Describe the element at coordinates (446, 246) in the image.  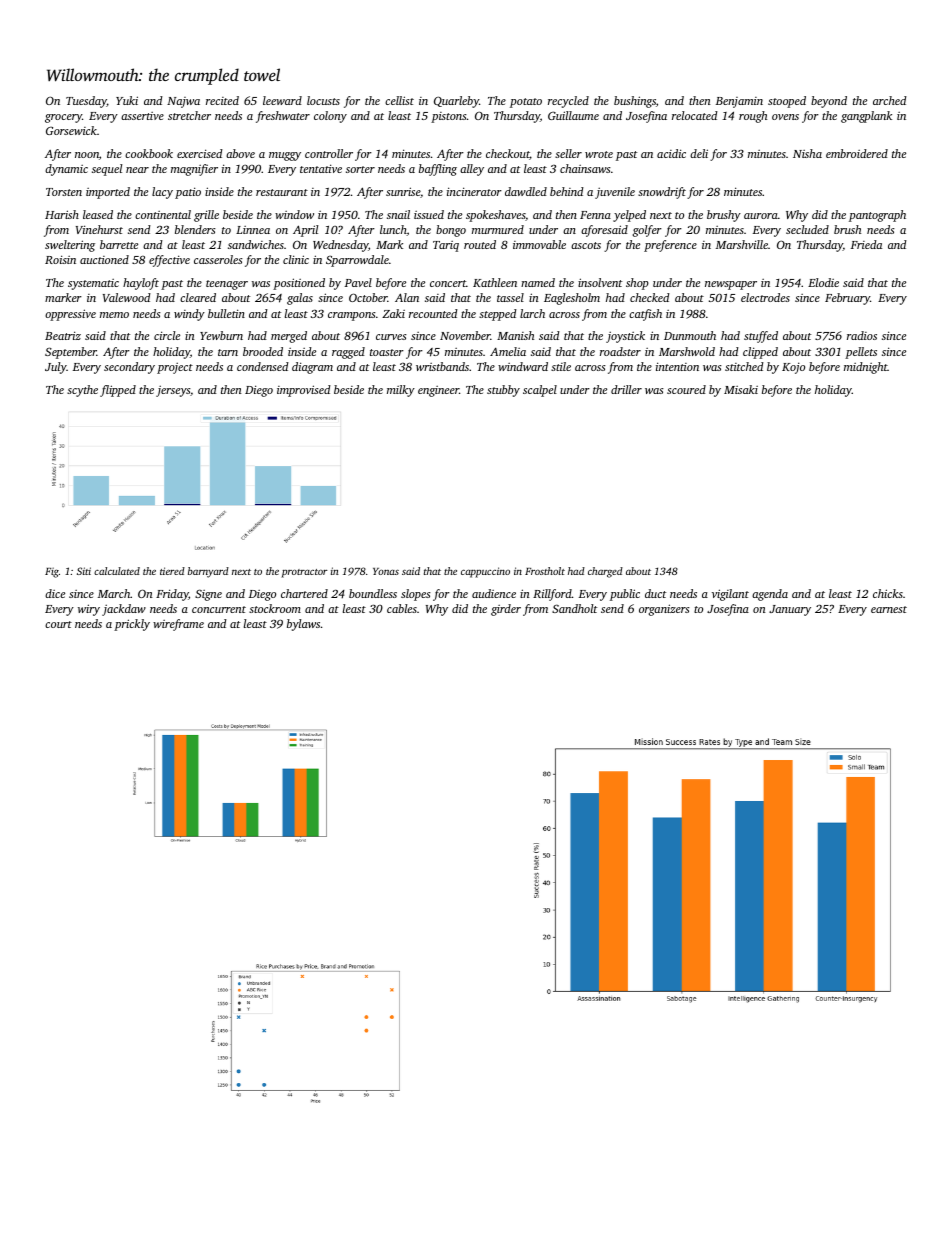
I see `Tariq` at that location.
